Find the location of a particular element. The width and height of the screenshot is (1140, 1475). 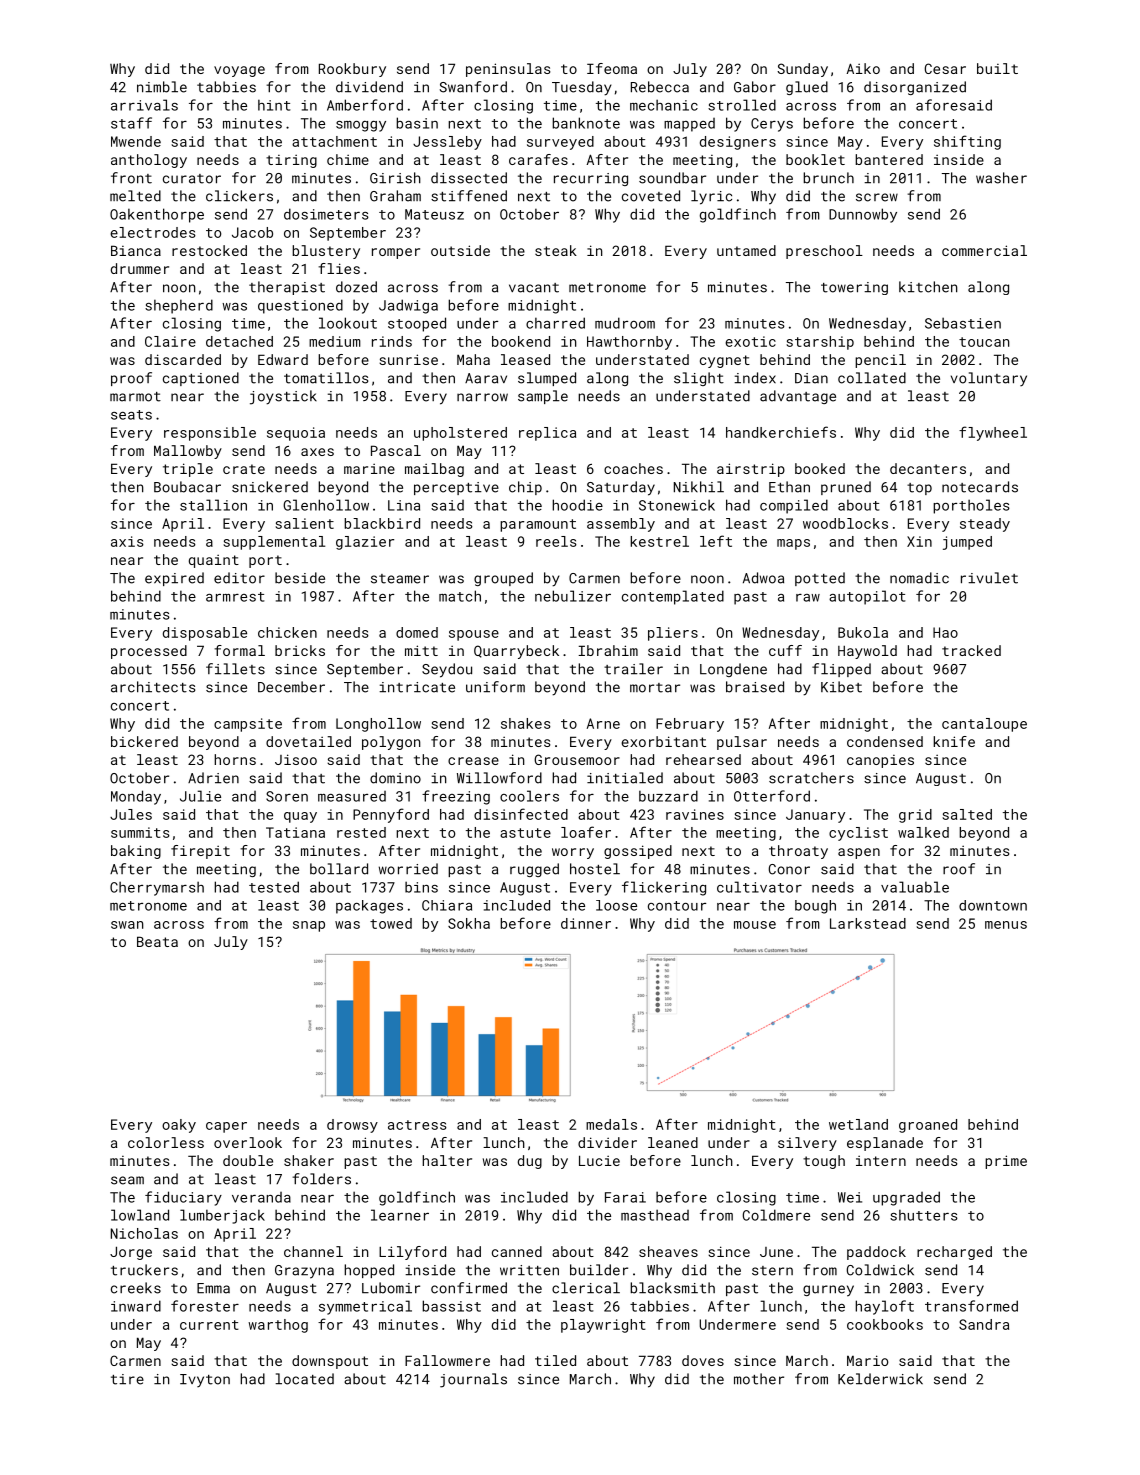

nimble is located at coordinates (162, 87).
